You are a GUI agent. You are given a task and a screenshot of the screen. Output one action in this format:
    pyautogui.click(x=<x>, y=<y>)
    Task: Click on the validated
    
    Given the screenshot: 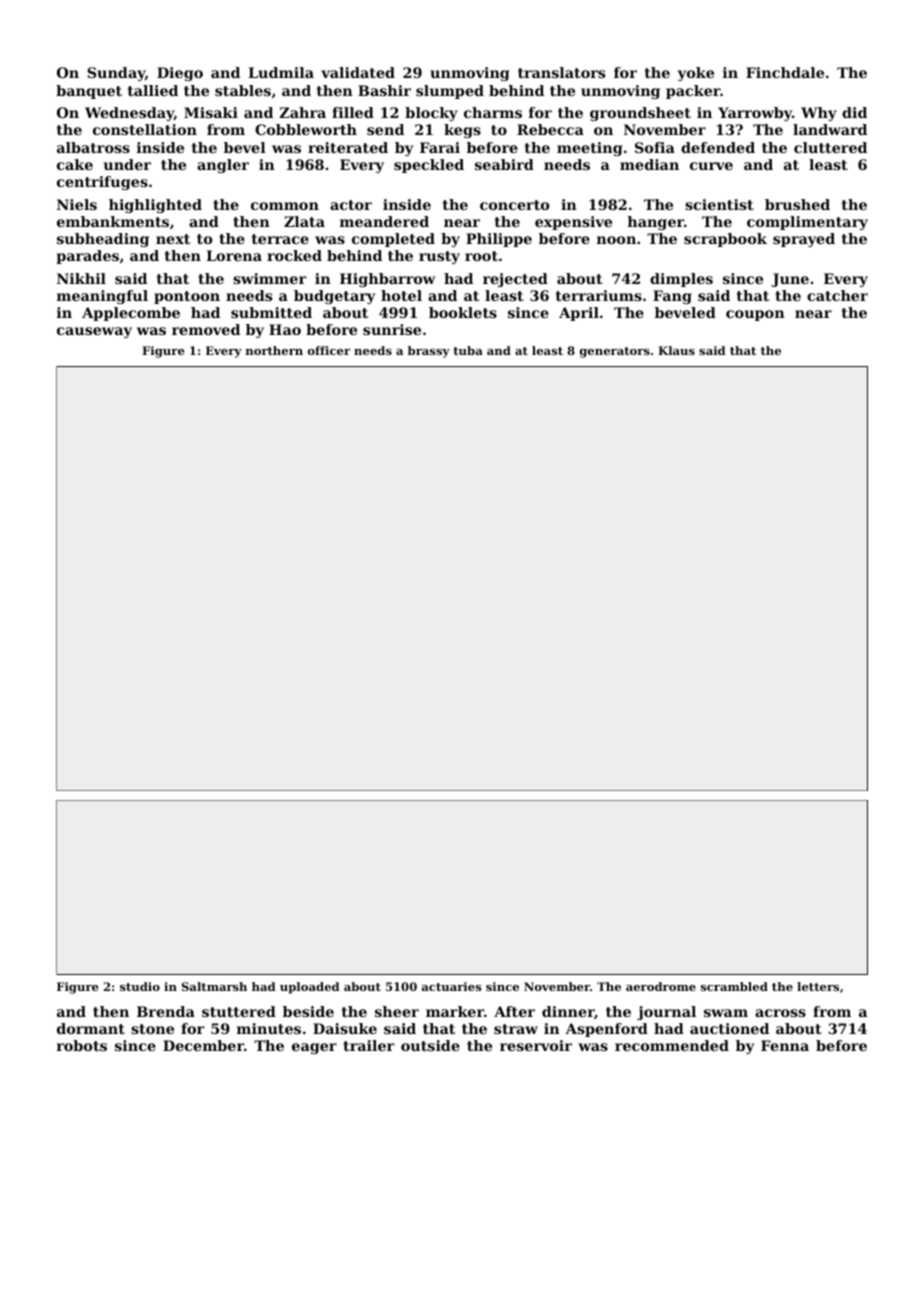 What is the action you would take?
    pyautogui.click(x=358, y=72)
